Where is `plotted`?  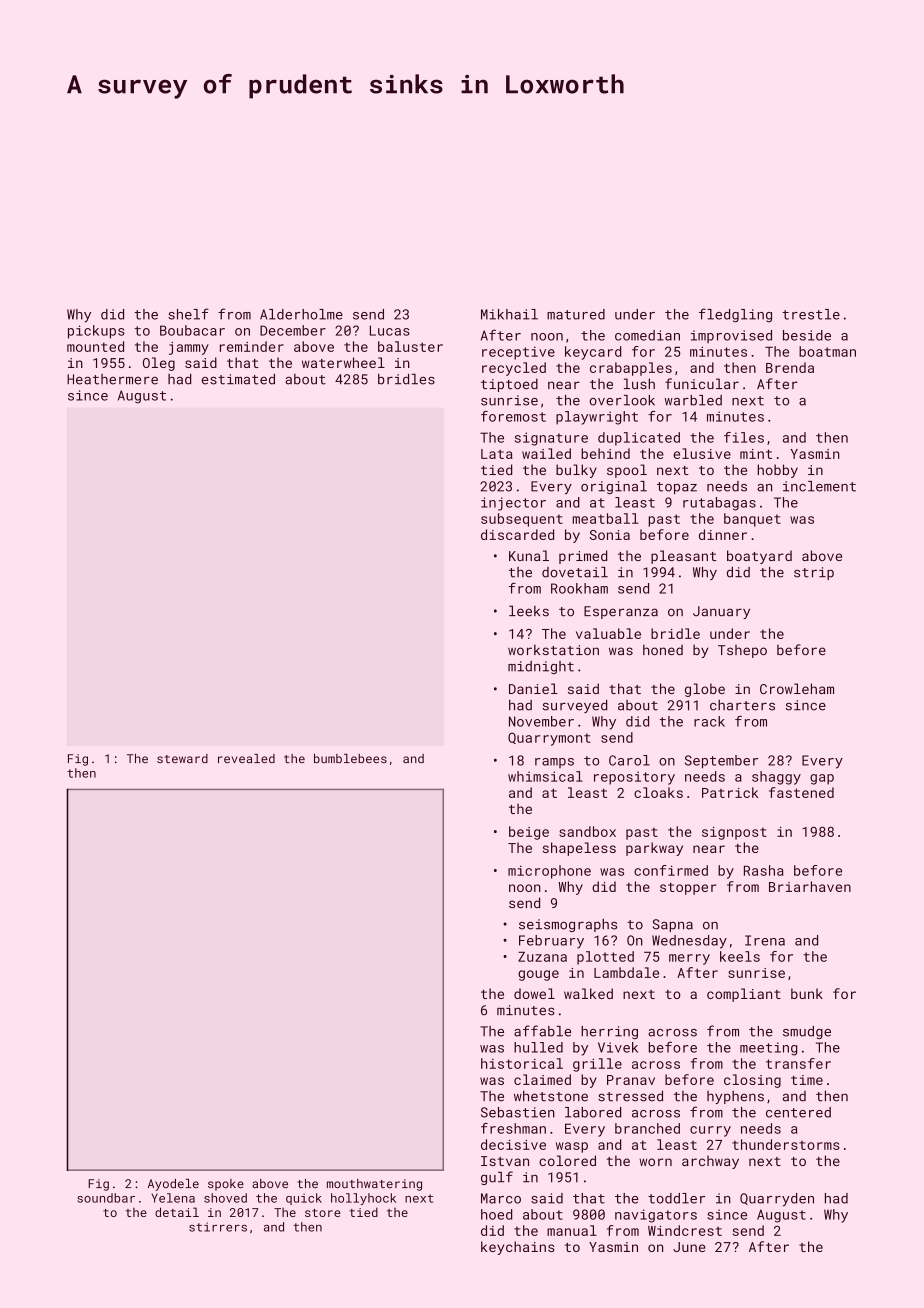
plotted is located at coordinates (605, 958).
